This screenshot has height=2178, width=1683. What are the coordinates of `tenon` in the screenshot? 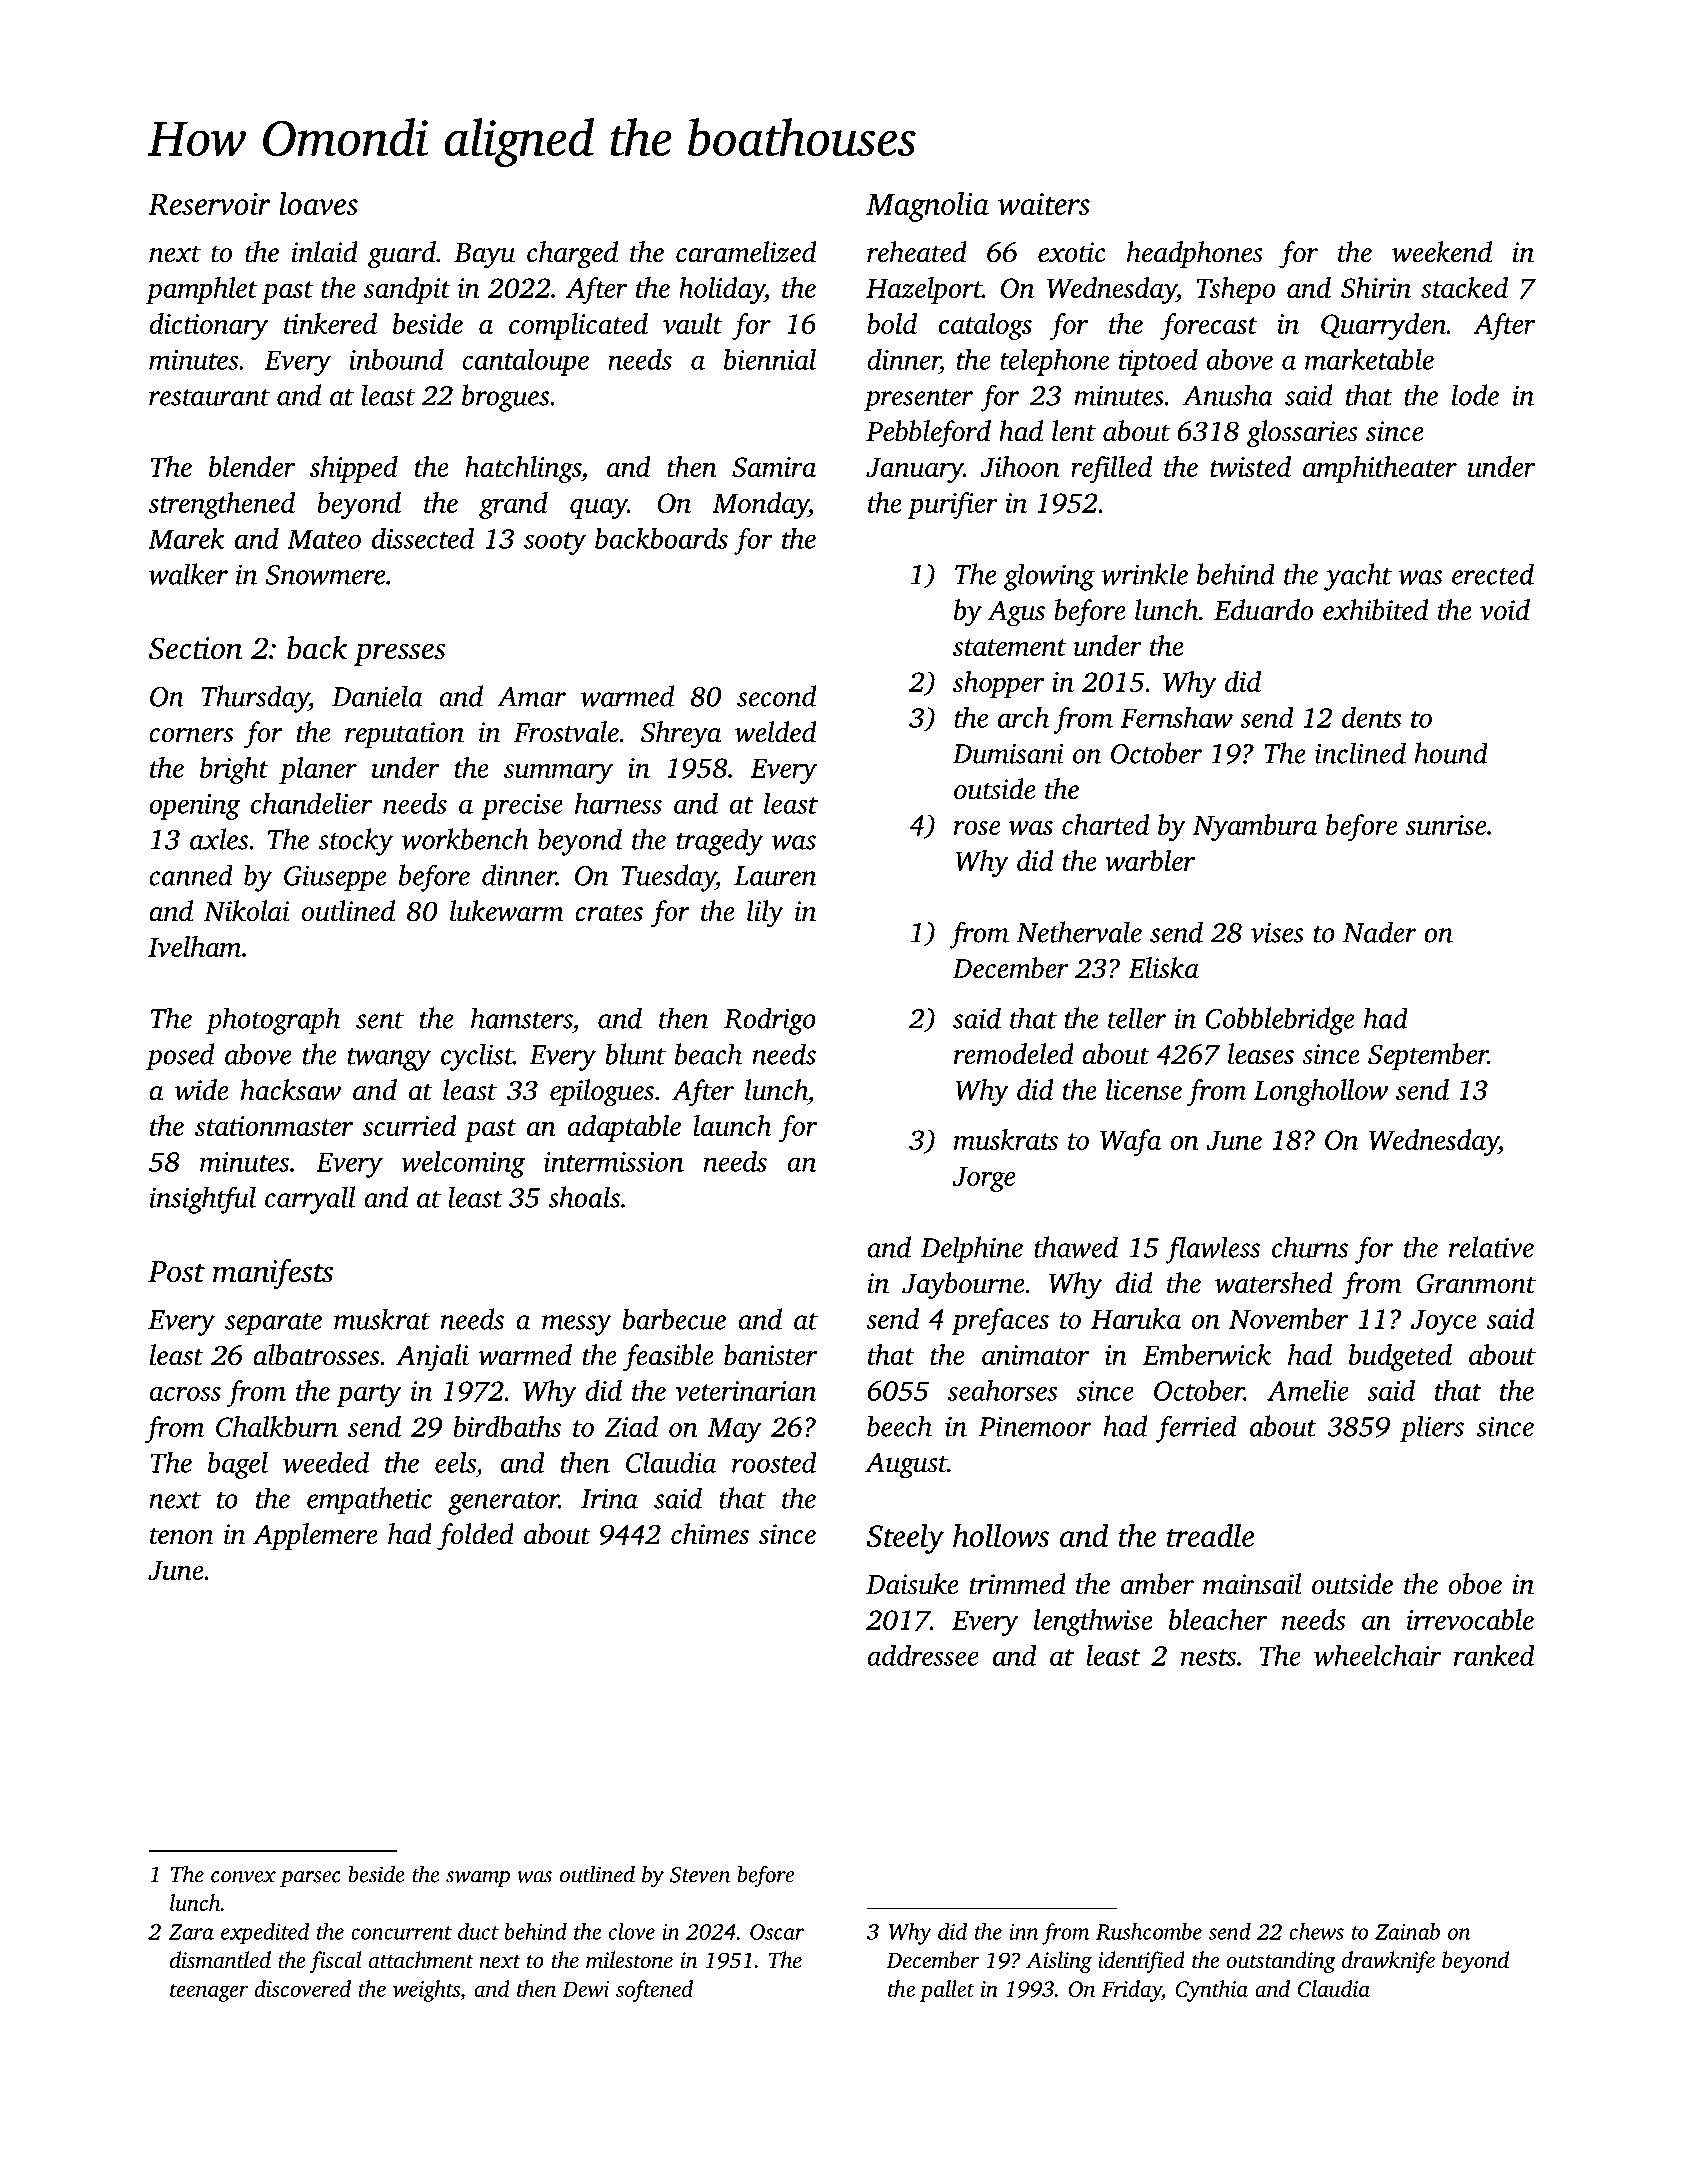 It's located at (181, 1536).
